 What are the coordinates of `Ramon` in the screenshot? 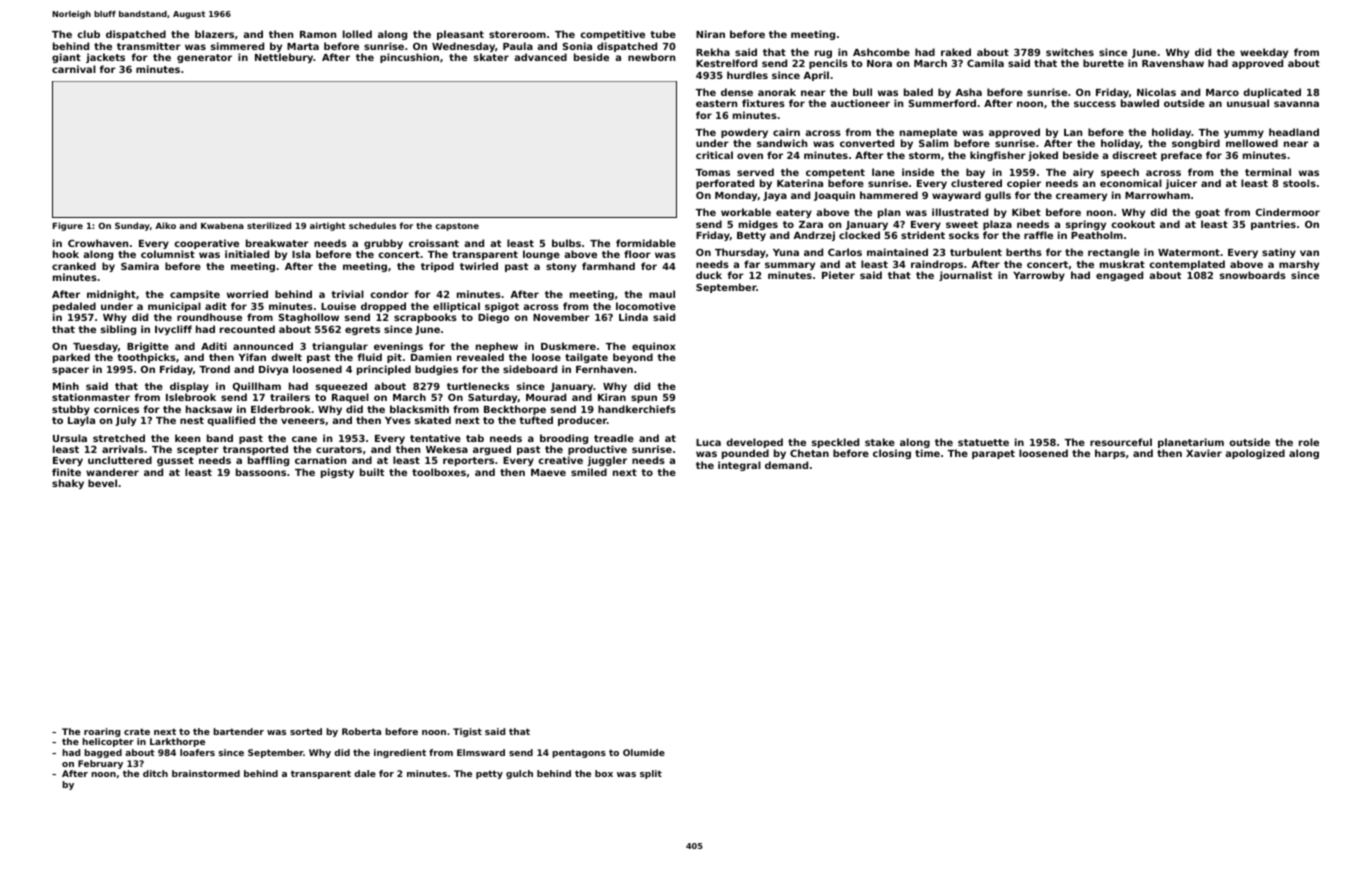 It's located at (318, 34).
